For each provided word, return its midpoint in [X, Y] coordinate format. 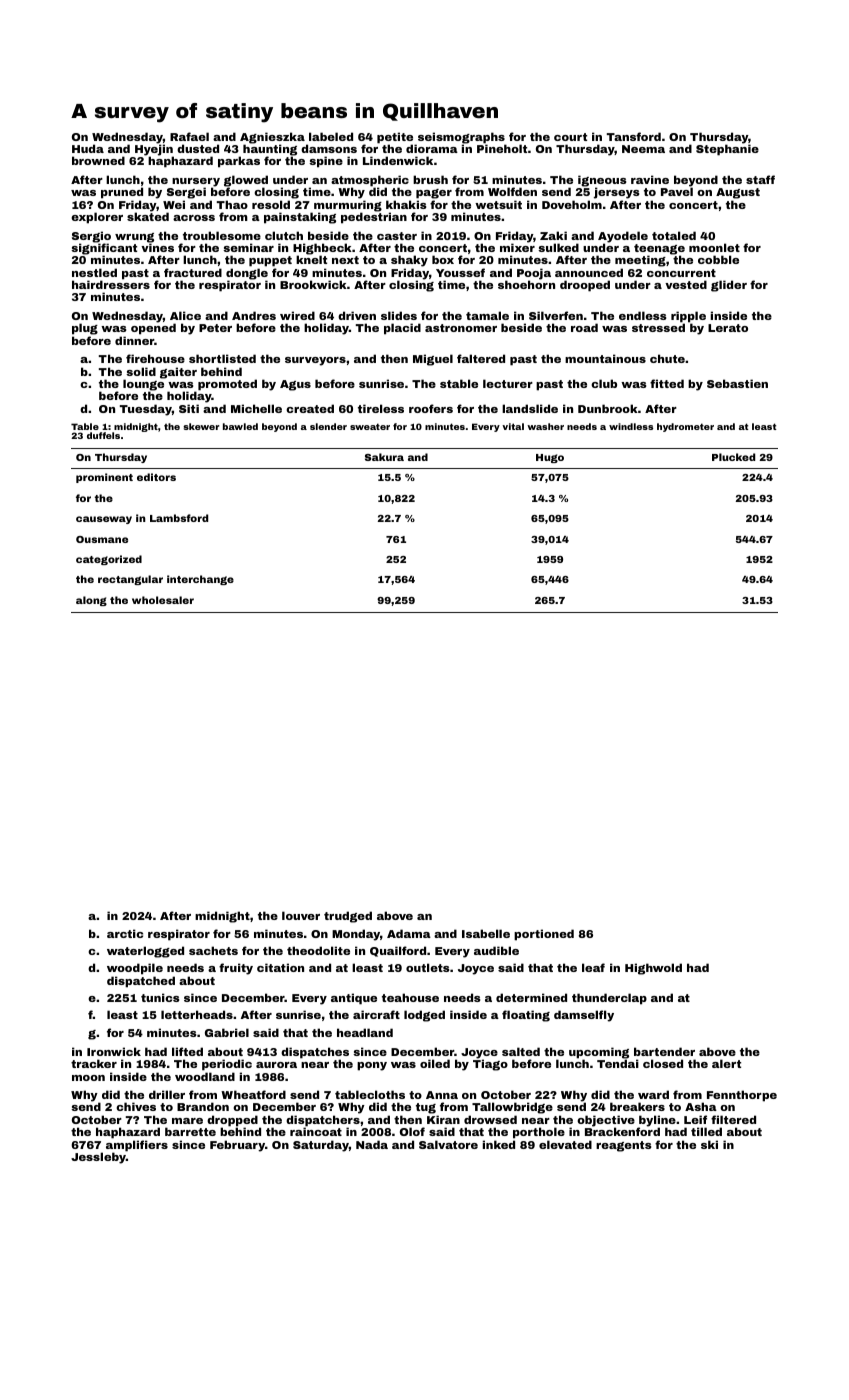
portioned [544, 935]
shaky [409, 261]
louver [301, 915]
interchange [200, 580]
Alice [185, 315]
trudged [348, 917]
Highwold [653, 969]
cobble [718, 259]
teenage [659, 250]
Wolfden [512, 191]
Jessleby [98, 1158]
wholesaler [163, 600]
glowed [246, 181]
